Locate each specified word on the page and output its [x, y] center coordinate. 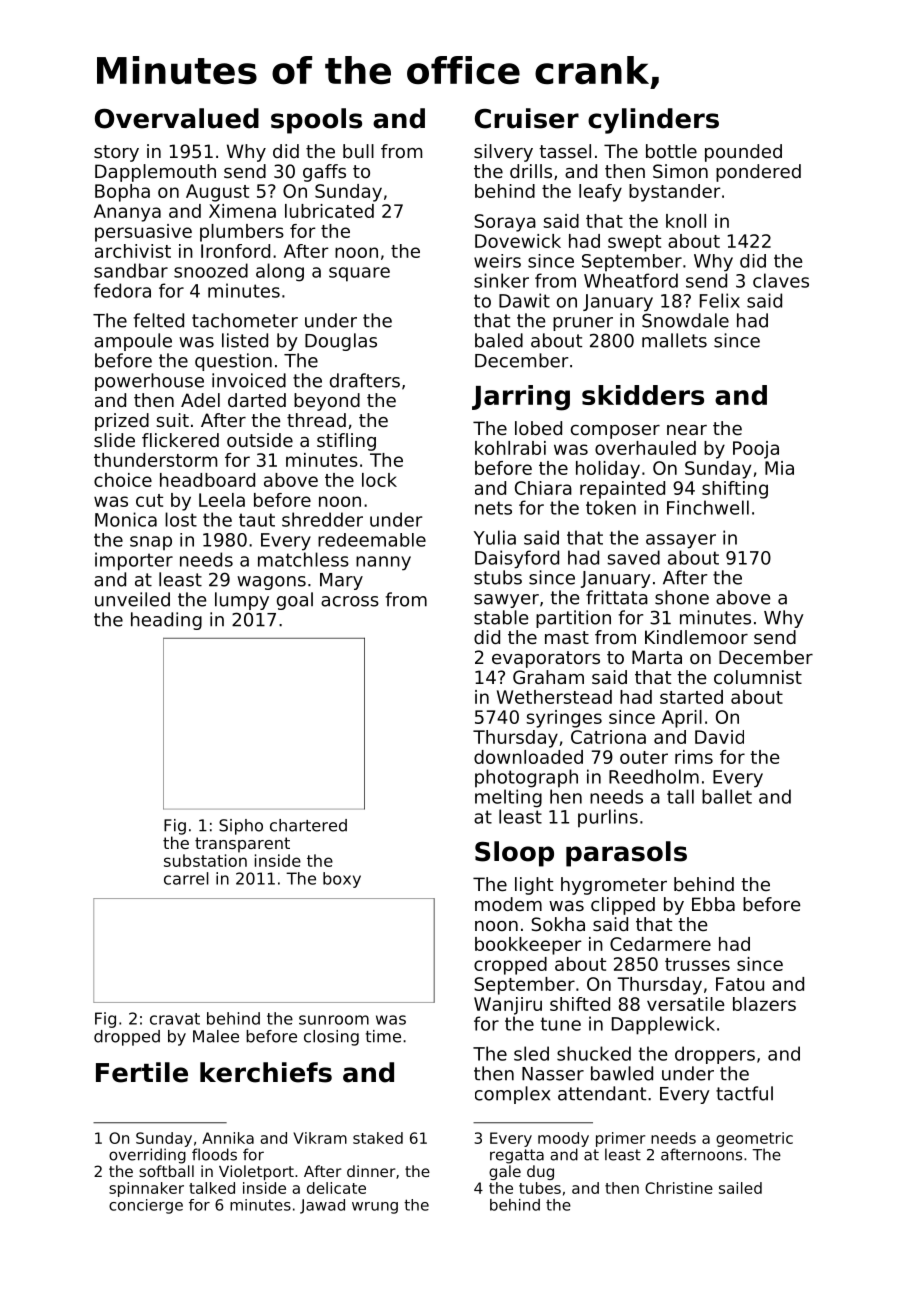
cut [149, 500]
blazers [764, 1004]
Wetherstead [554, 697]
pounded [743, 153]
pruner [583, 324]
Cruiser [527, 118]
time [383, 1036]
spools [316, 121]
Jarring [521, 398]
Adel [200, 400]
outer [644, 757]
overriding [147, 1156]
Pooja [756, 450]
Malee [216, 1036]
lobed [538, 428]
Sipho [241, 827]
